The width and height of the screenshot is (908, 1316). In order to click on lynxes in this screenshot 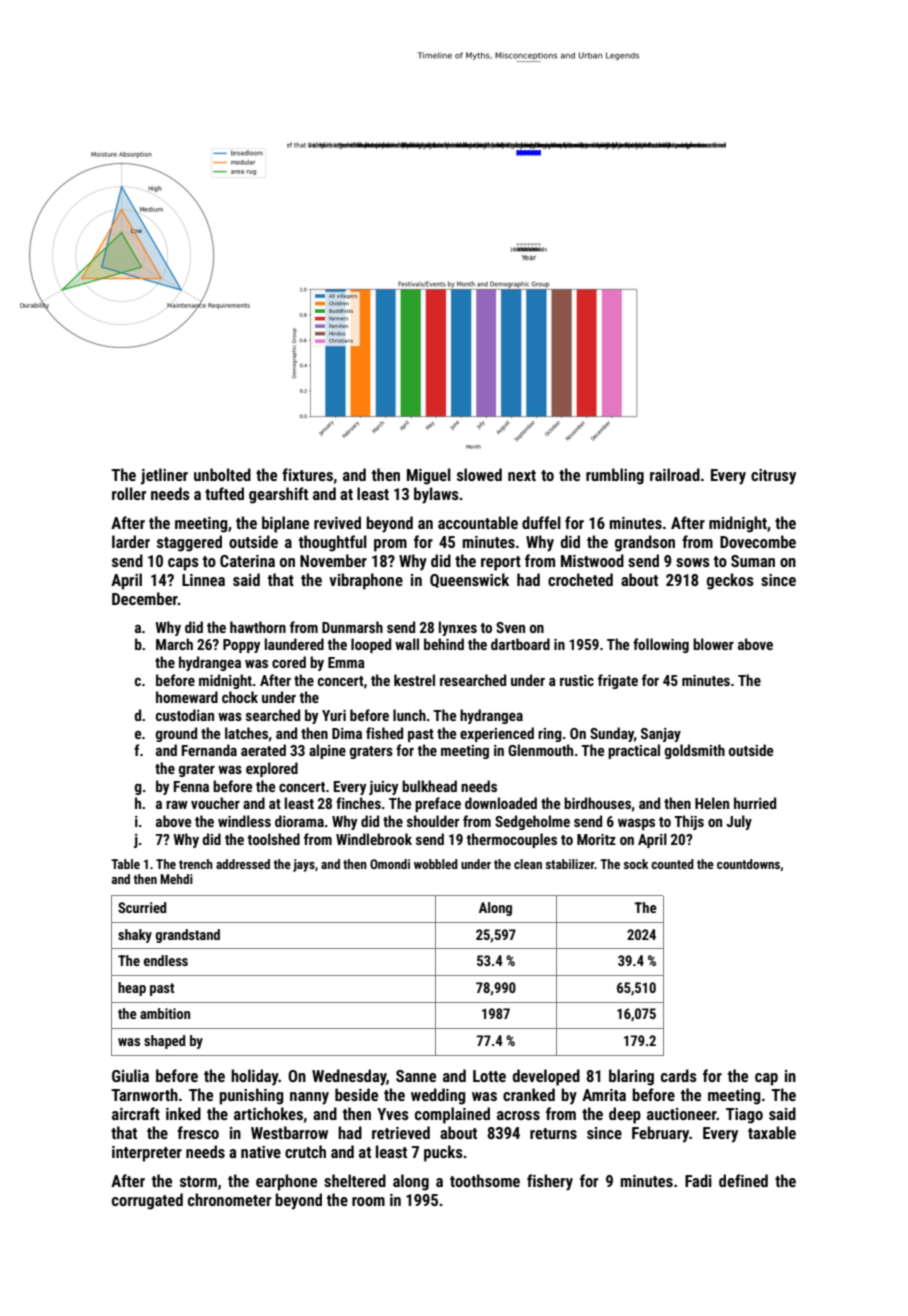, I will do `click(458, 628)`.
